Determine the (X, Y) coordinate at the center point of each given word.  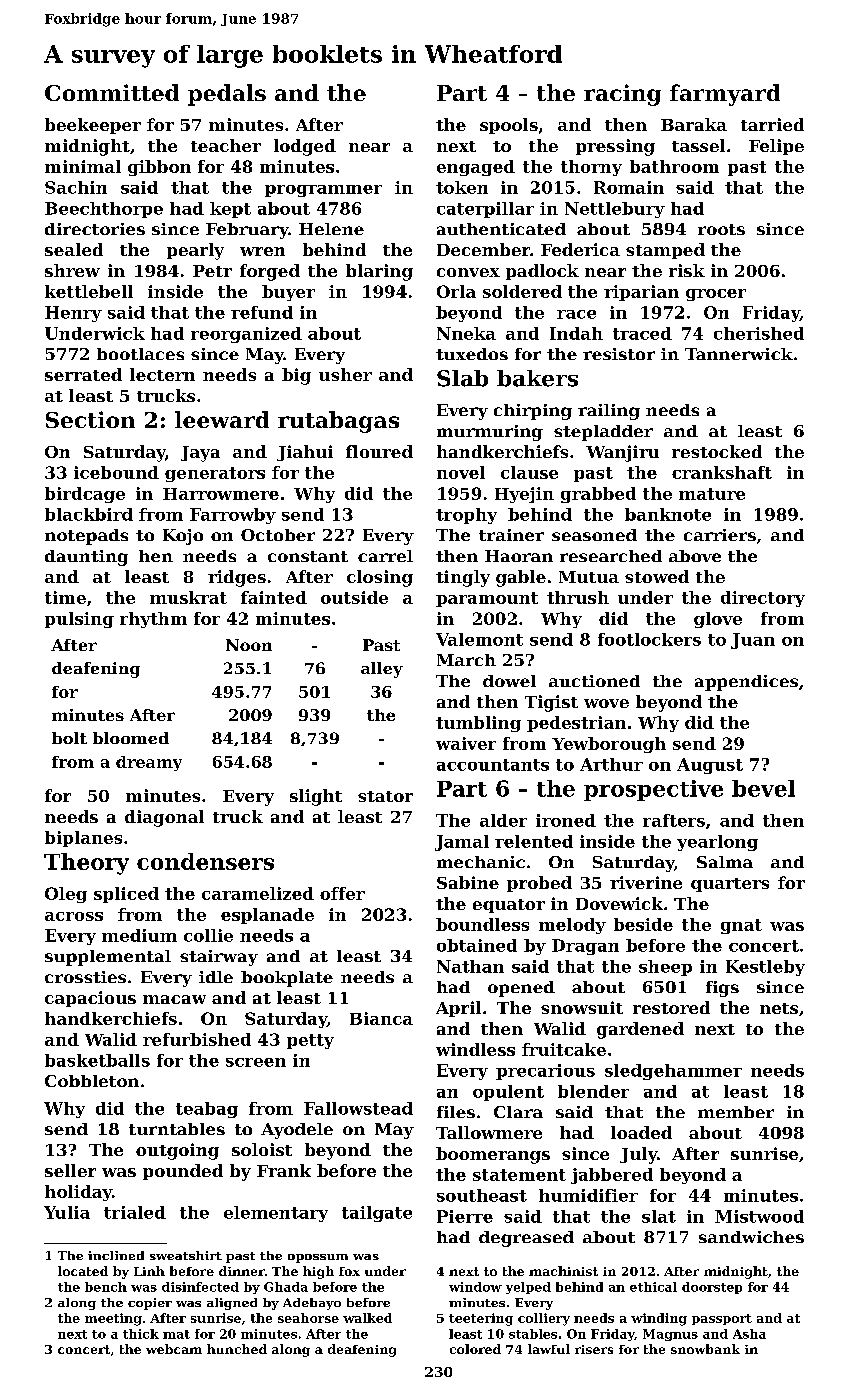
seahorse (308, 1318)
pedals (227, 95)
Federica (580, 249)
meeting (113, 1319)
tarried (772, 124)
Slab (462, 378)
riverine (646, 882)
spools (509, 126)
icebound (116, 472)
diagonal (164, 818)
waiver (466, 743)
